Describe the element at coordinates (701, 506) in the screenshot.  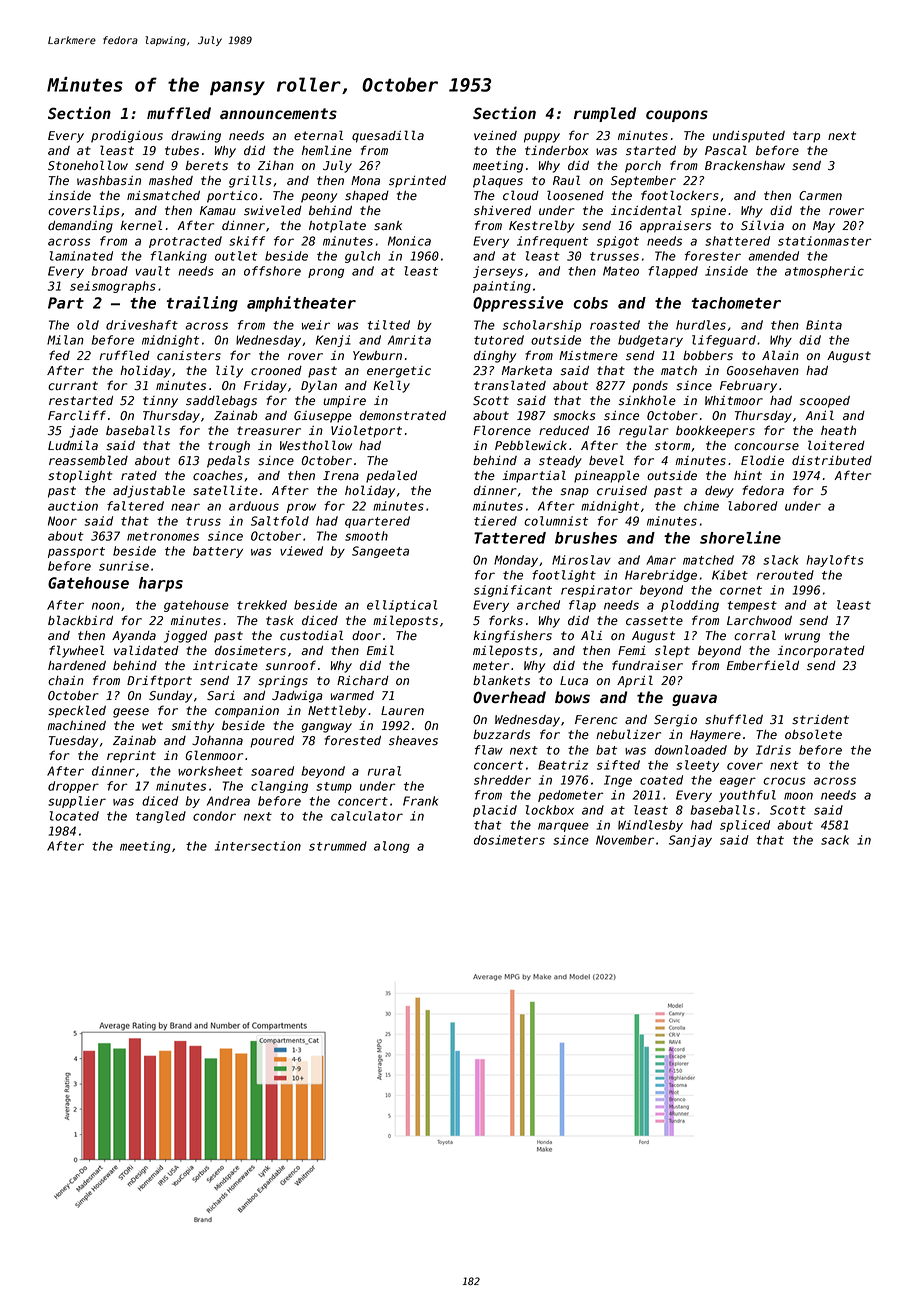
I see `chime` at that location.
